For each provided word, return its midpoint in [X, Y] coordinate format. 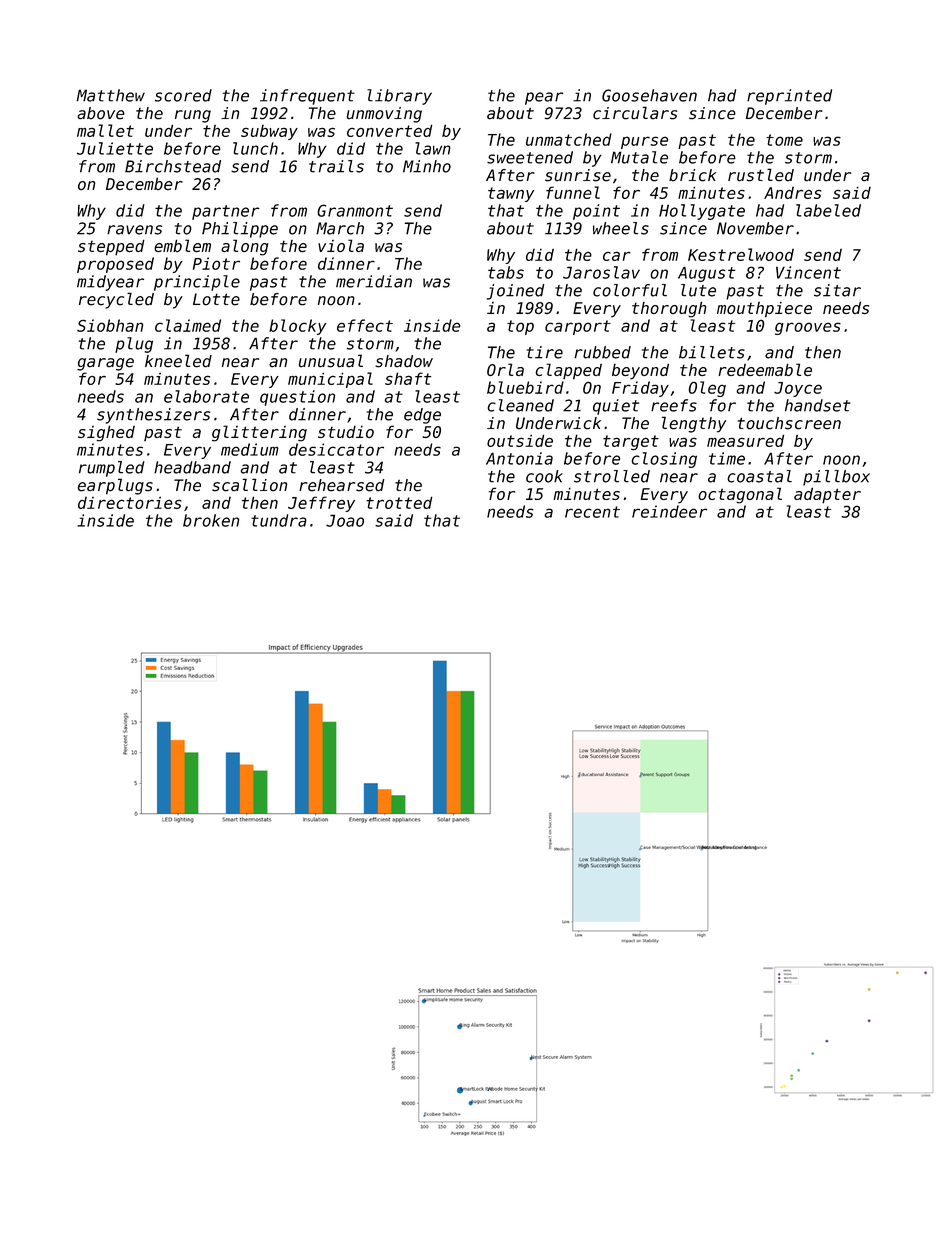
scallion [249, 485]
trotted [399, 502]
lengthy [694, 424]
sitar [837, 290]
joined [515, 292]
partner [226, 212]
